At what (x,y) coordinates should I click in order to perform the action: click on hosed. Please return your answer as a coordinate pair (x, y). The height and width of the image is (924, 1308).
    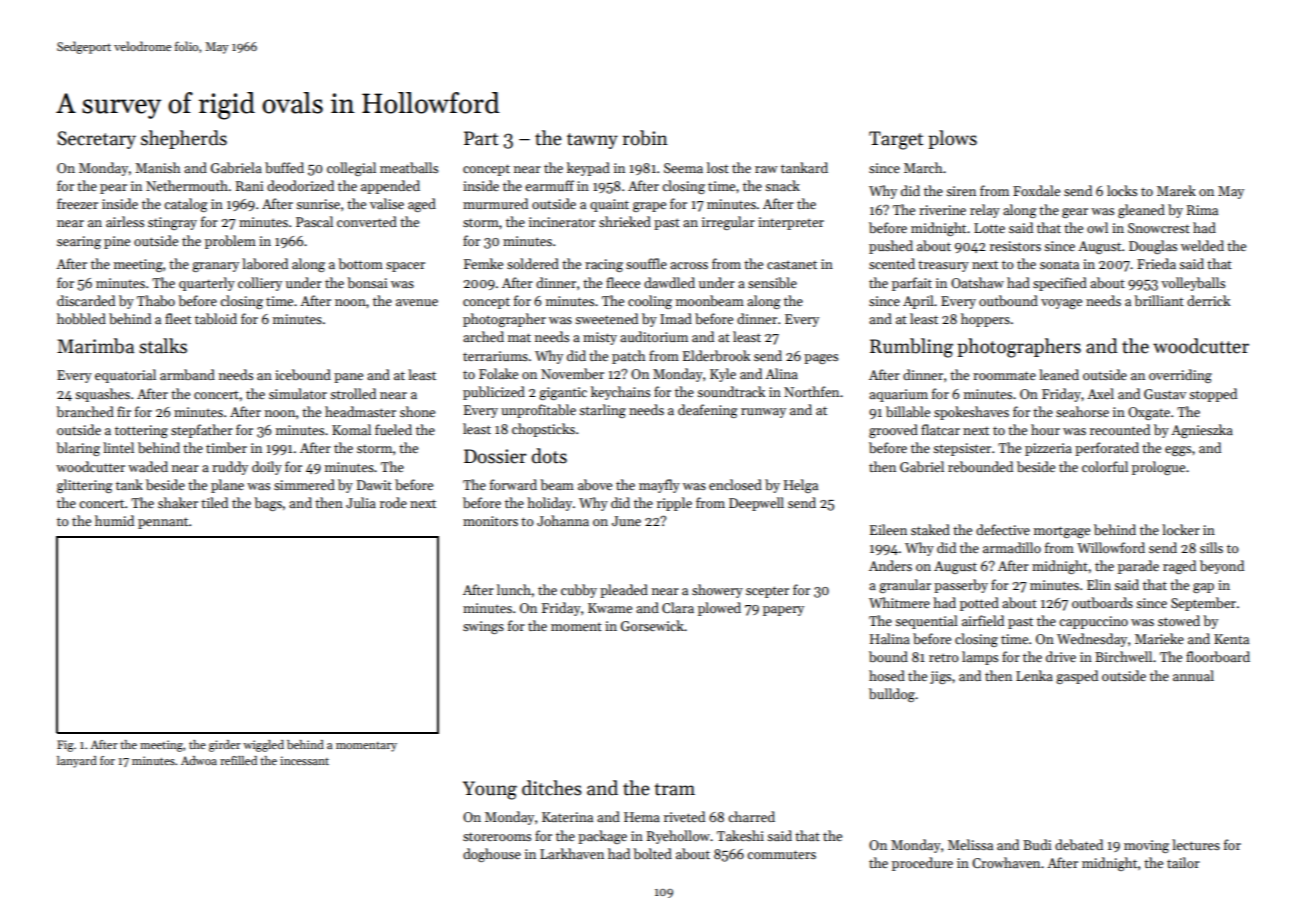
    Looking at the image, I should click on (887, 675).
